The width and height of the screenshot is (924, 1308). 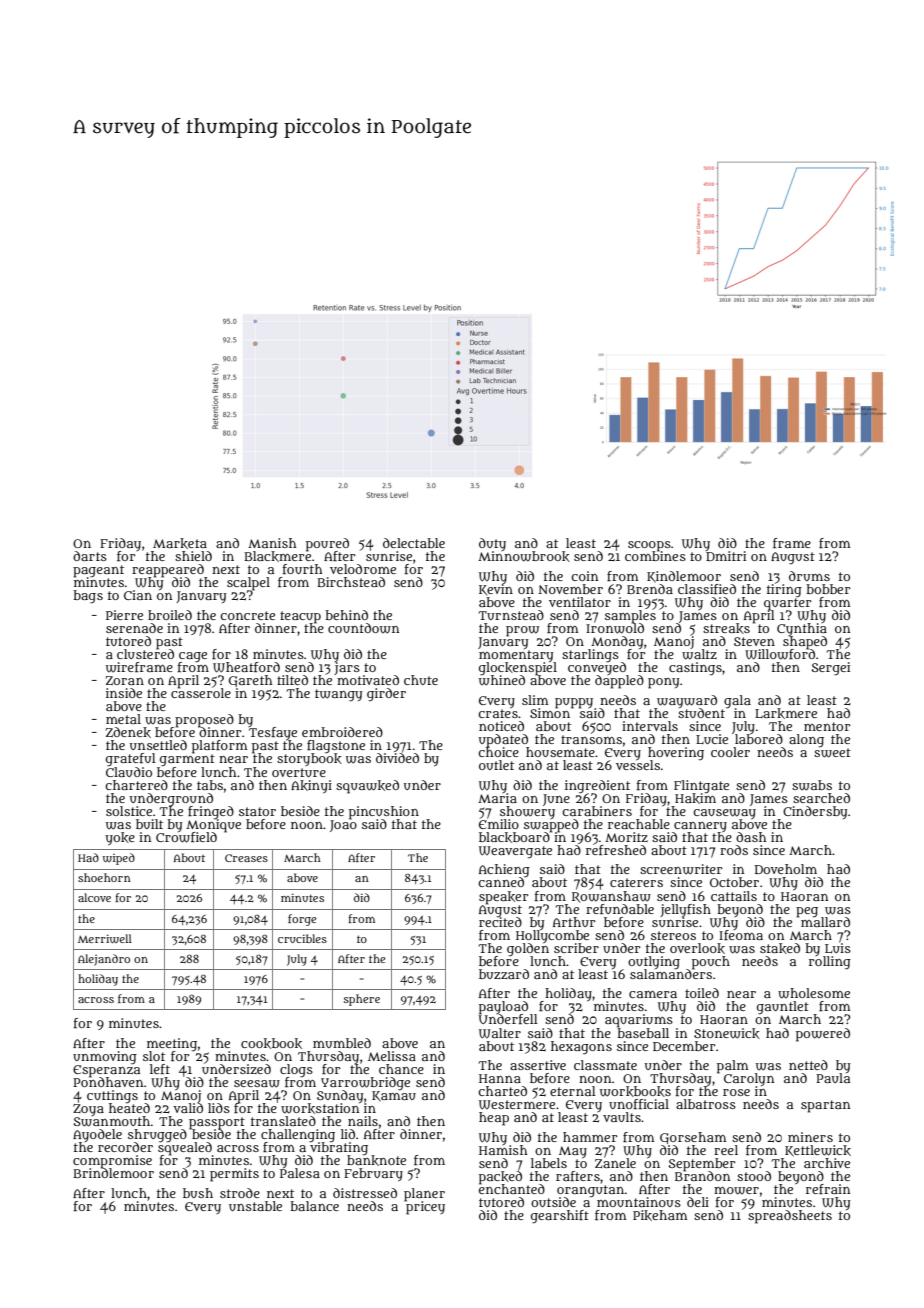 I want to click on cookbook, so click(x=271, y=1043).
